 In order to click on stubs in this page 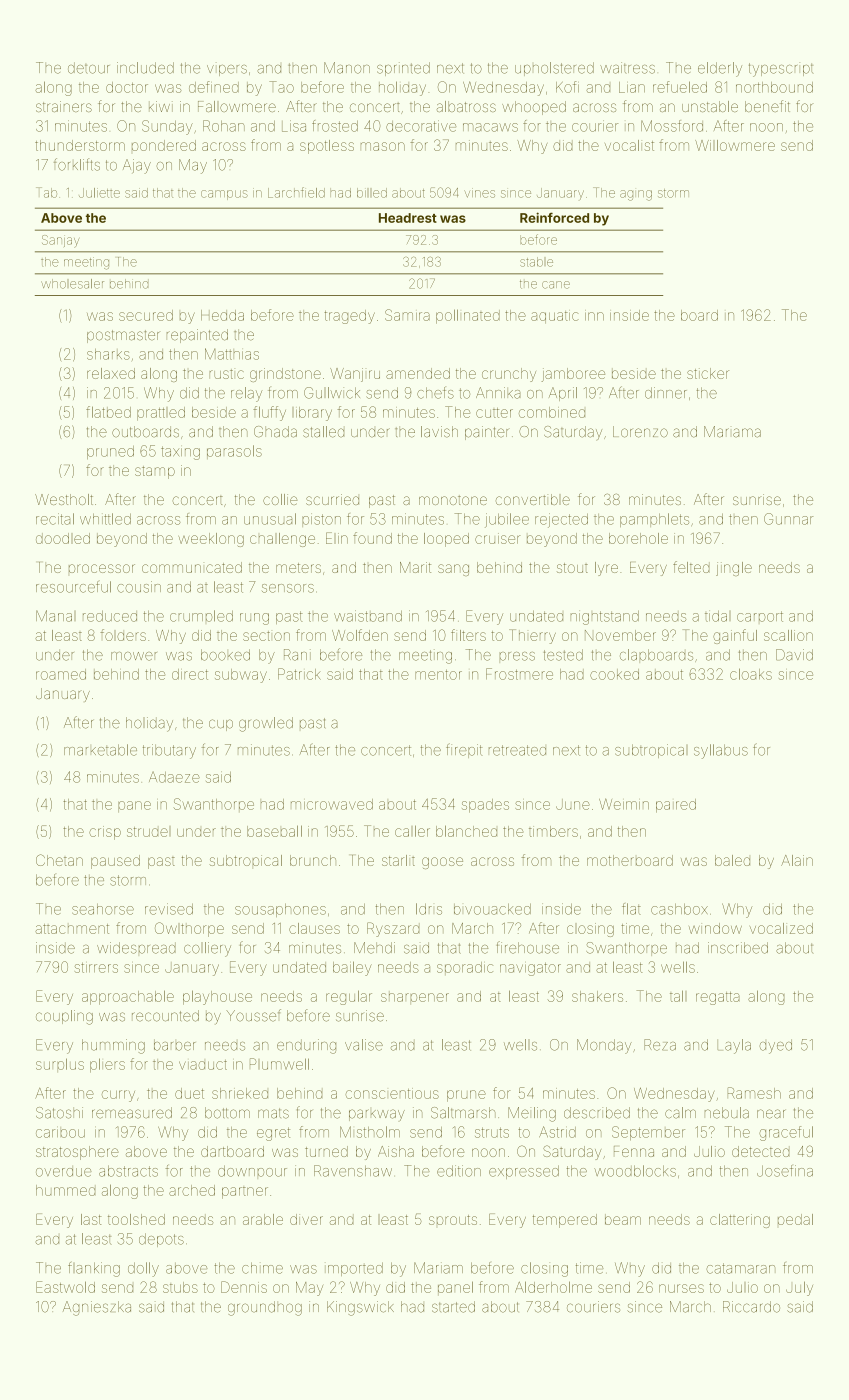, I will do `click(180, 1287)`.
